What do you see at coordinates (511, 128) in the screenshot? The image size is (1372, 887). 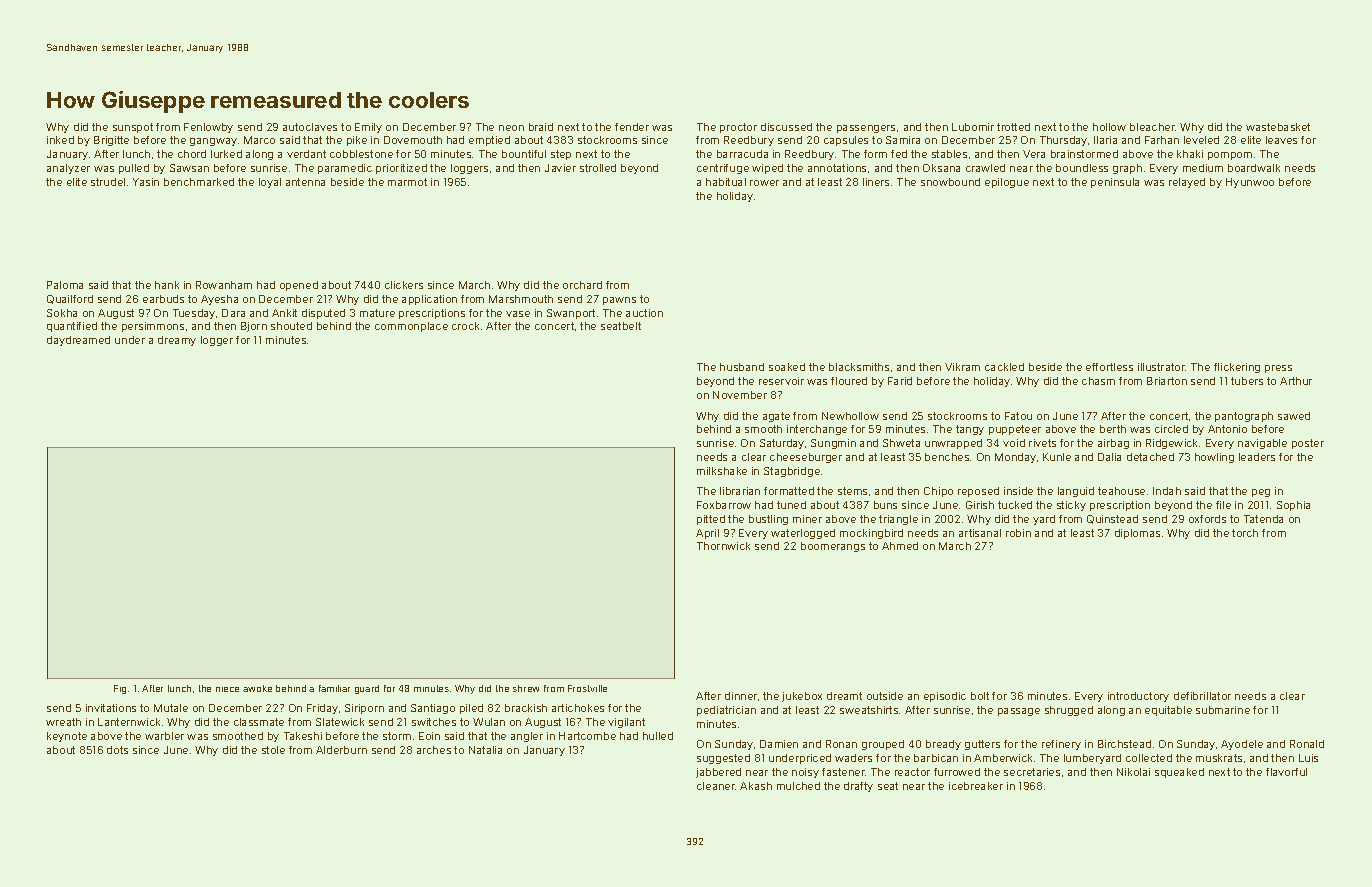 I see `neon` at bounding box center [511, 128].
